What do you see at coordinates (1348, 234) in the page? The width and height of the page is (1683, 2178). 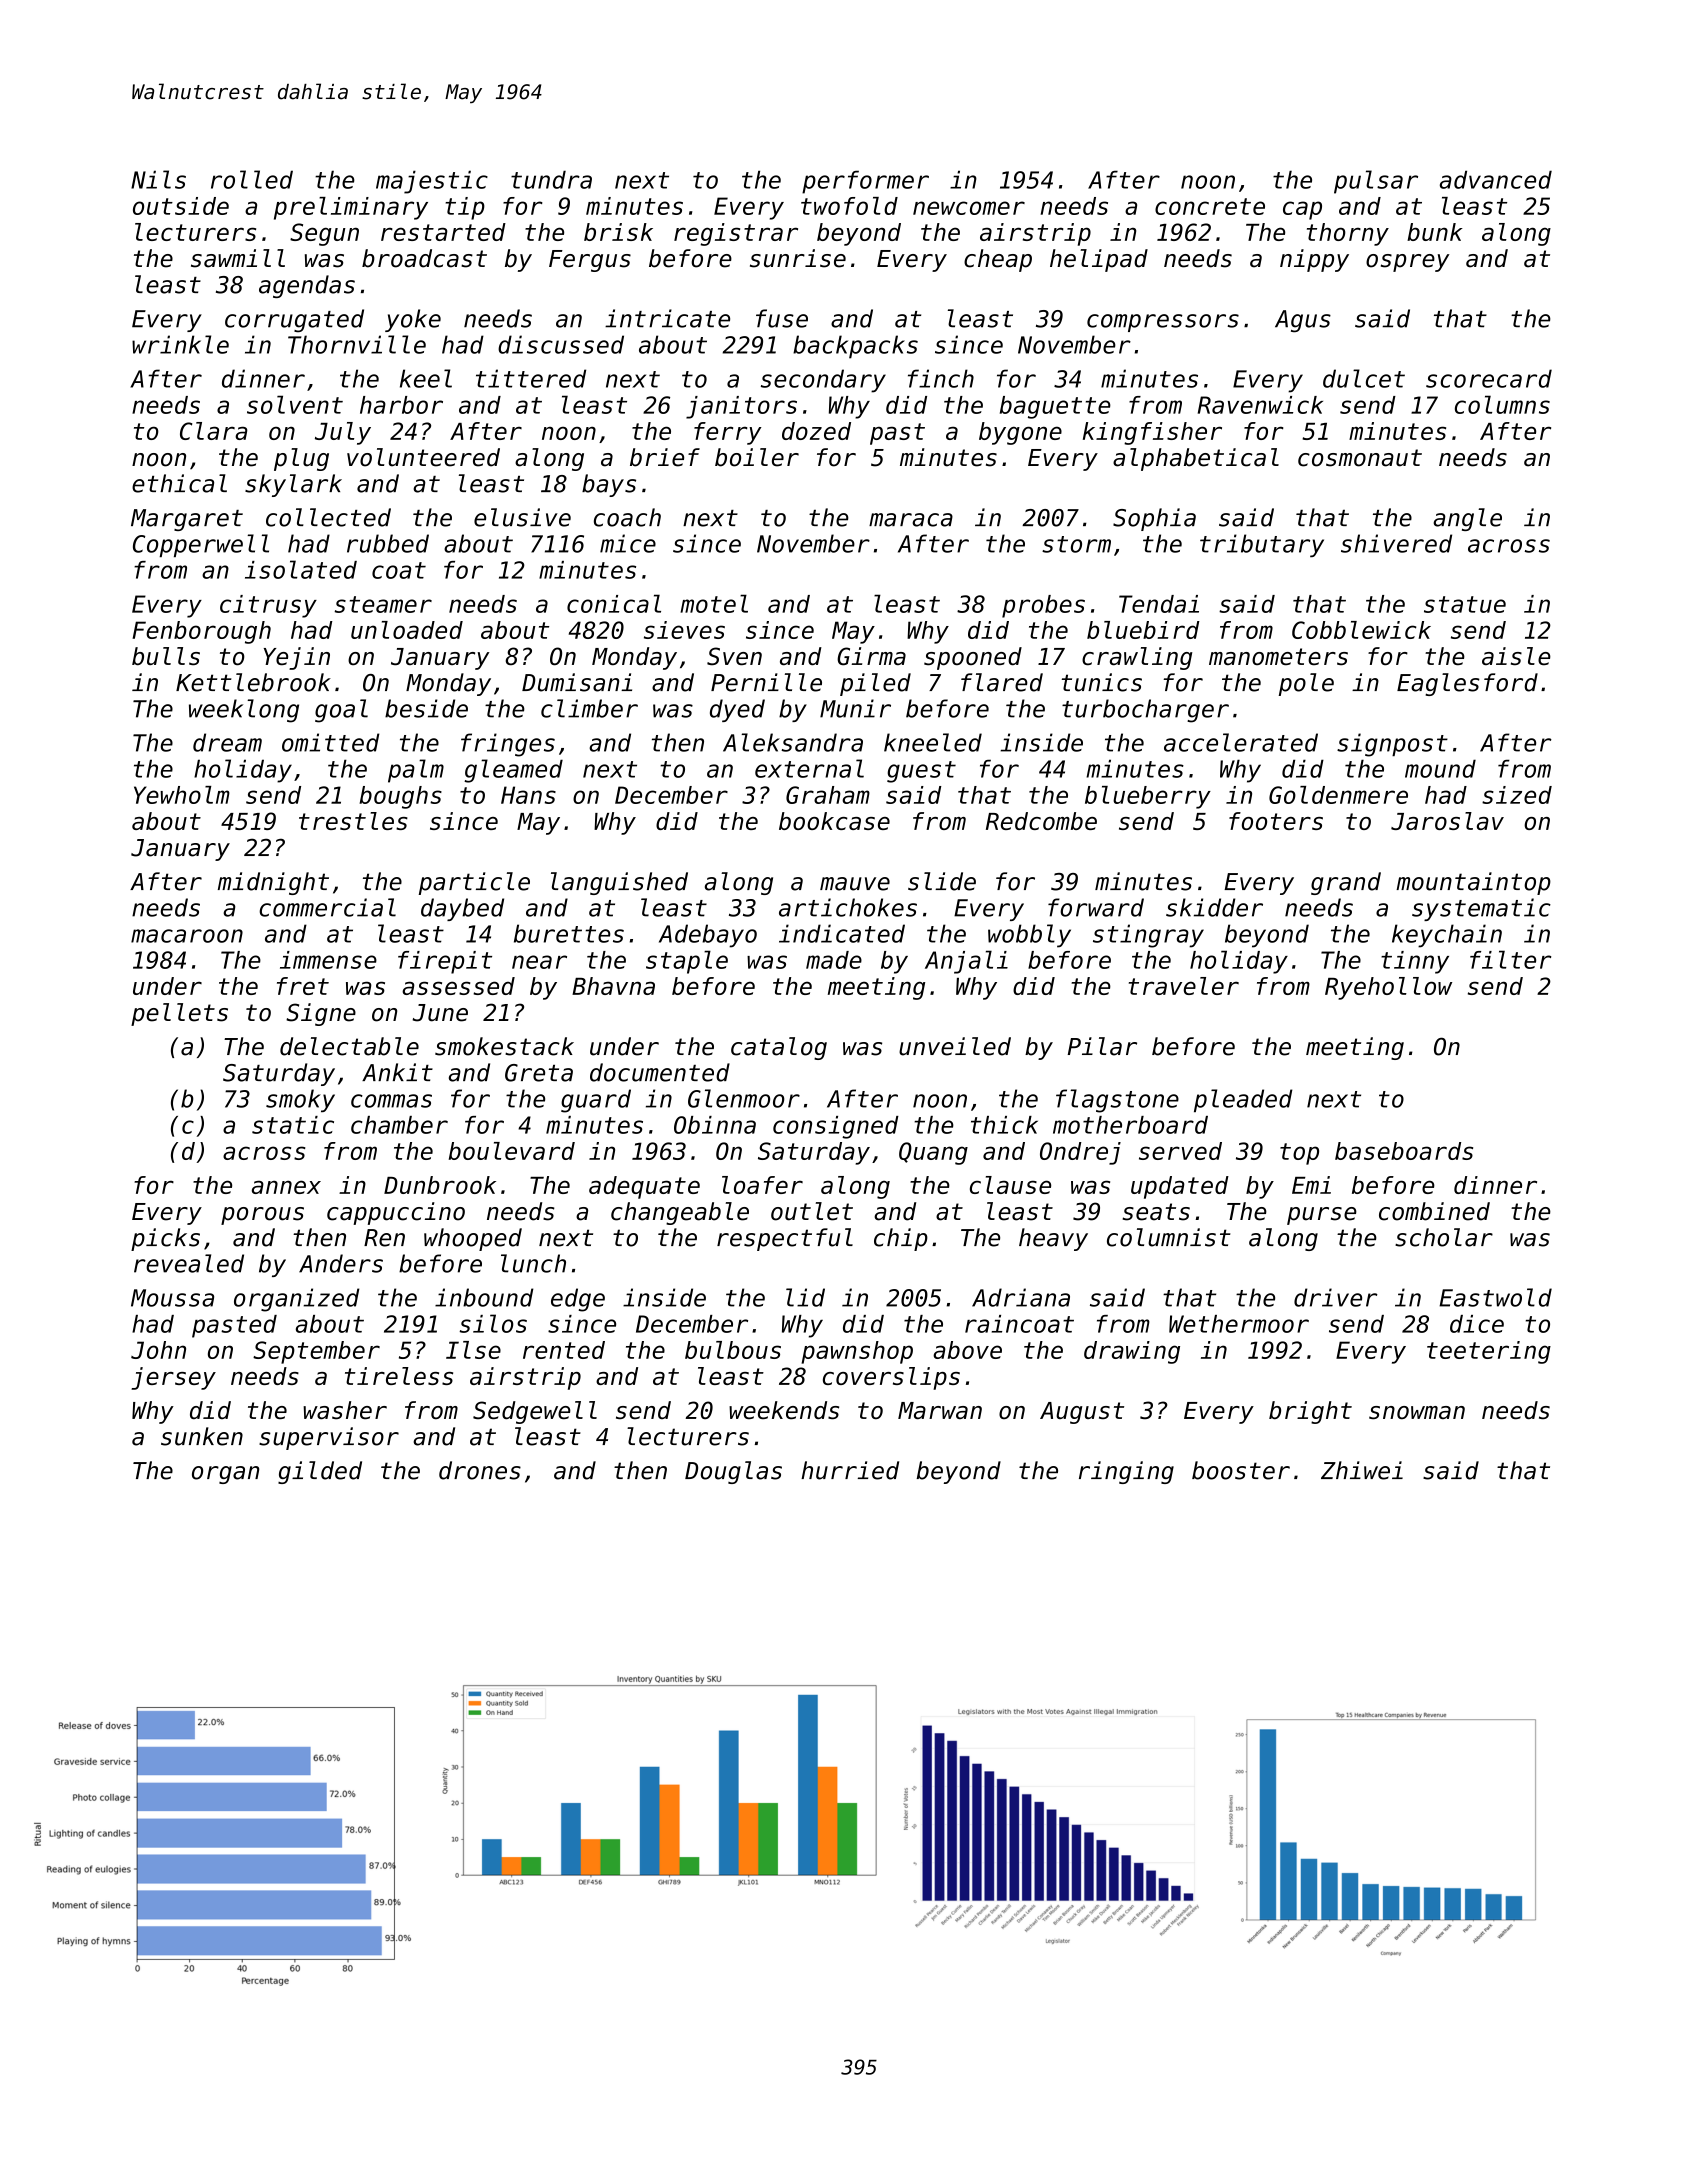 I see `thorny` at bounding box center [1348, 234].
